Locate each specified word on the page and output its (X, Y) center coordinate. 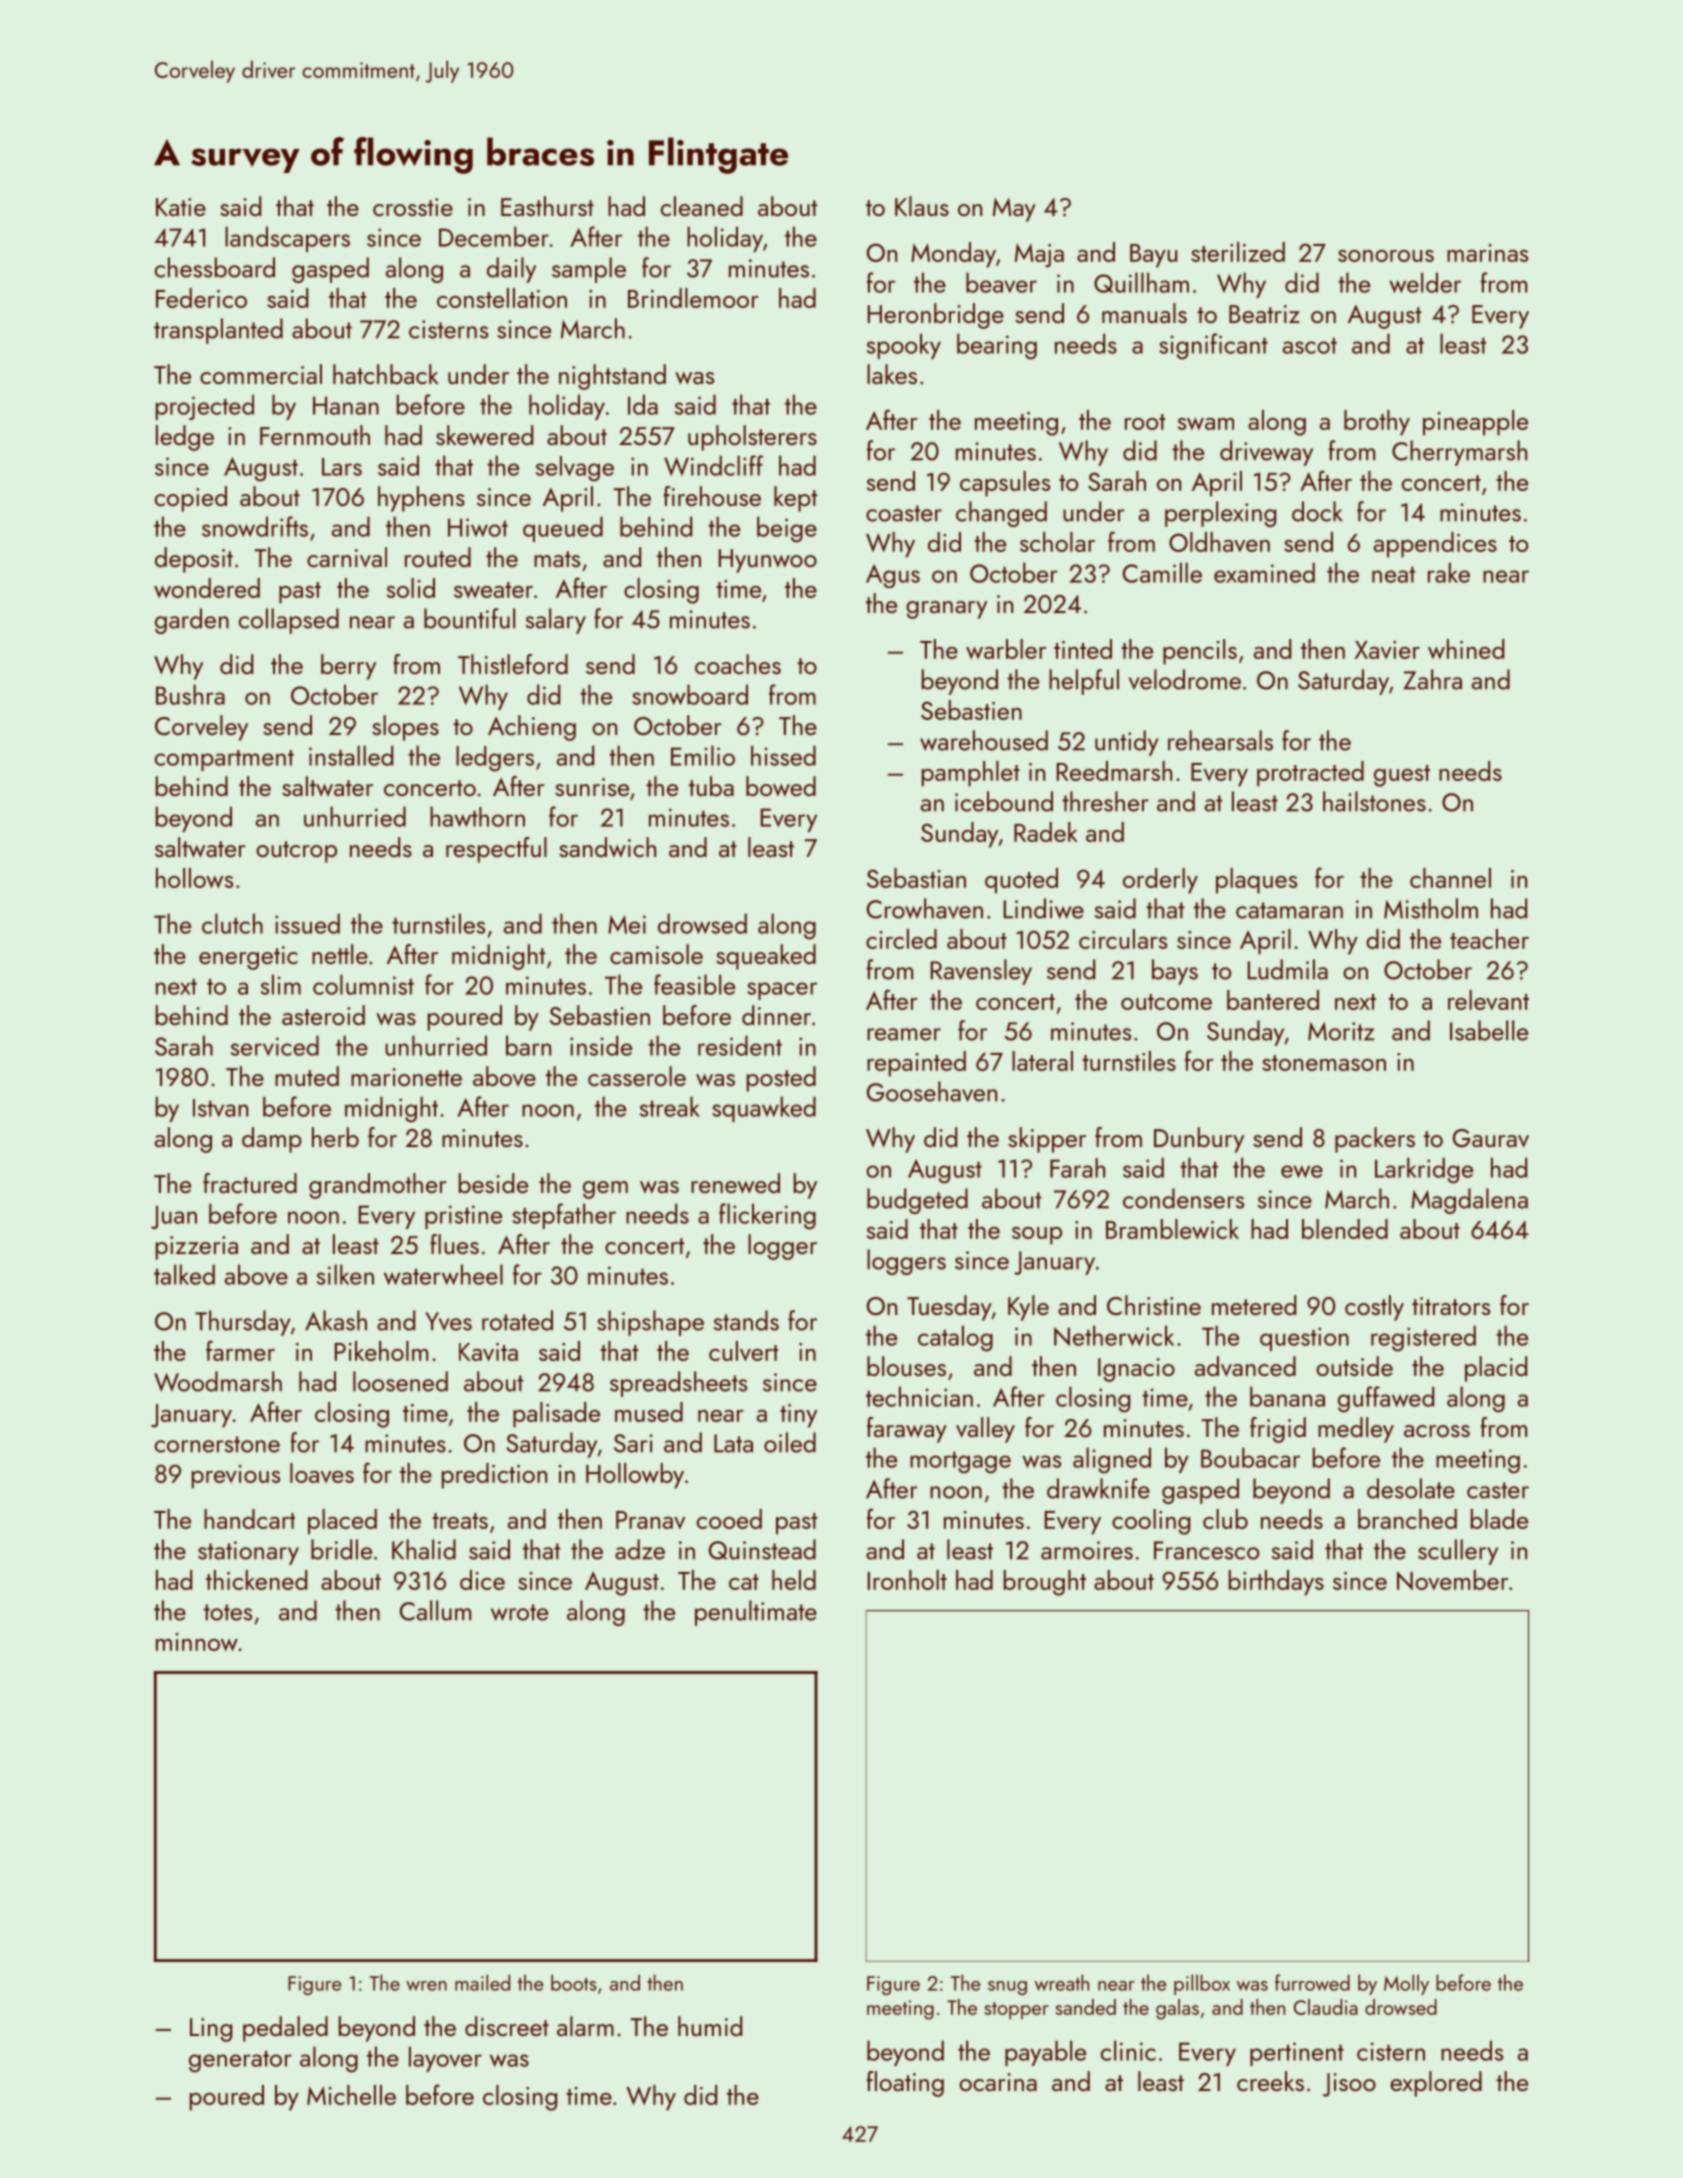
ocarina (998, 2082)
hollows (194, 878)
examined (1264, 572)
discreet (507, 2026)
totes (228, 1612)
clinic (1128, 2050)
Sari (633, 1443)
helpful (1084, 682)
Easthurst (547, 206)
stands (746, 1320)
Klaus (922, 206)
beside (493, 1183)
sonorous (1386, 256)
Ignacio (1136, 1370)
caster (1498, 1490)
